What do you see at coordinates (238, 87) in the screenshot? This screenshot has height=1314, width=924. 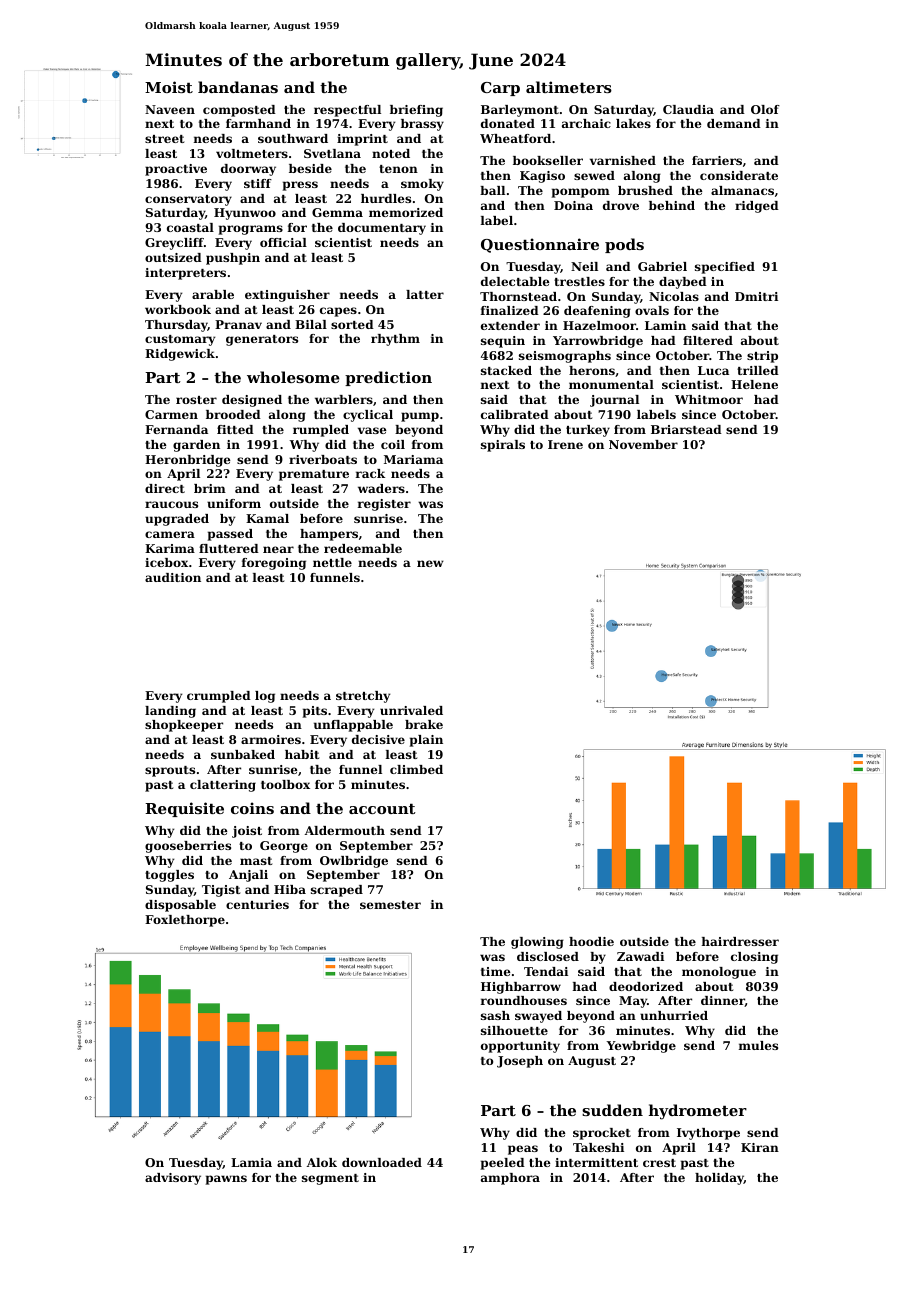 I see `bandanas` at bounding box center [238, 87].
